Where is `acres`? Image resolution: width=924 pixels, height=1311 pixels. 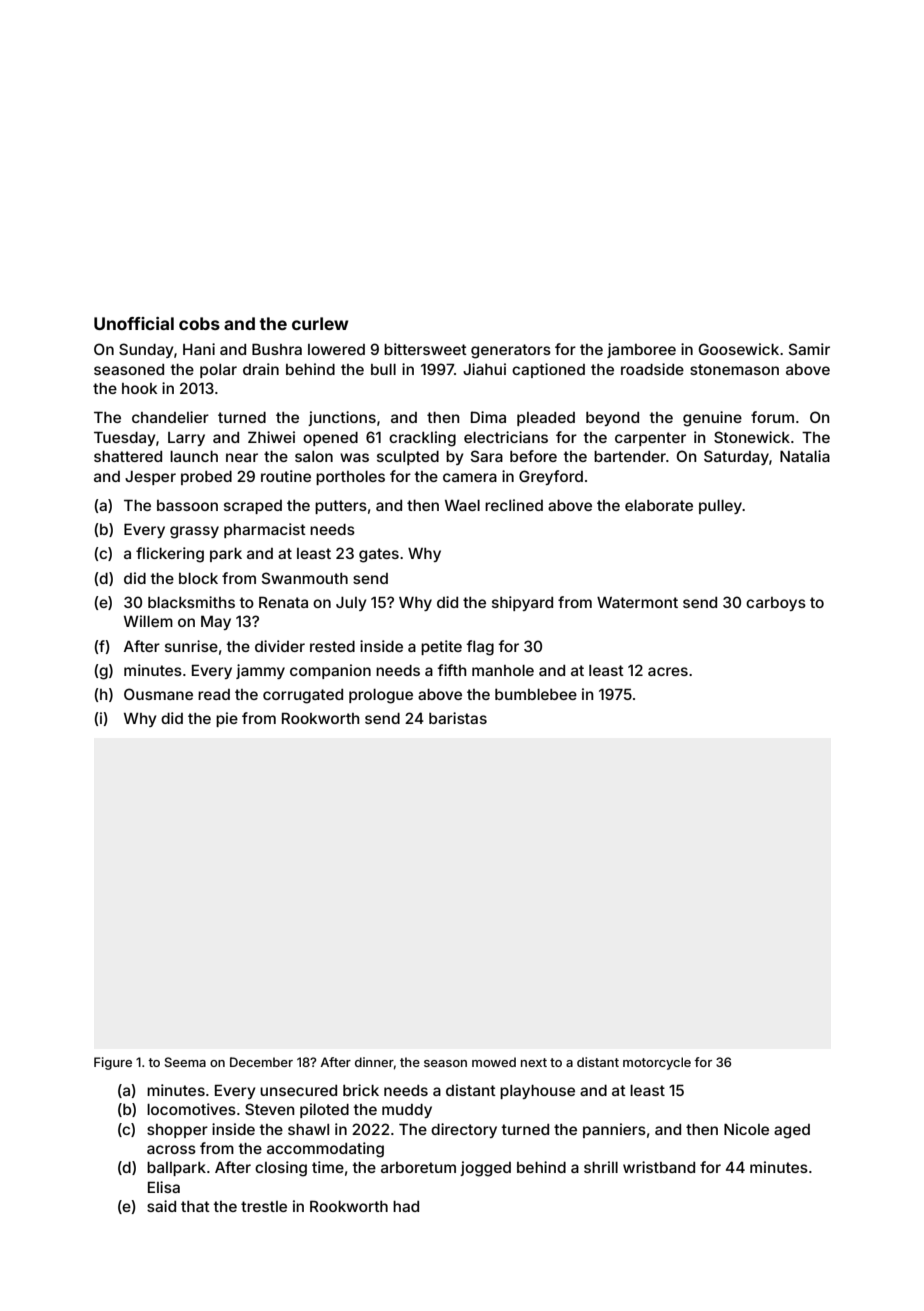 acres is located at coordinates (668, 671).
